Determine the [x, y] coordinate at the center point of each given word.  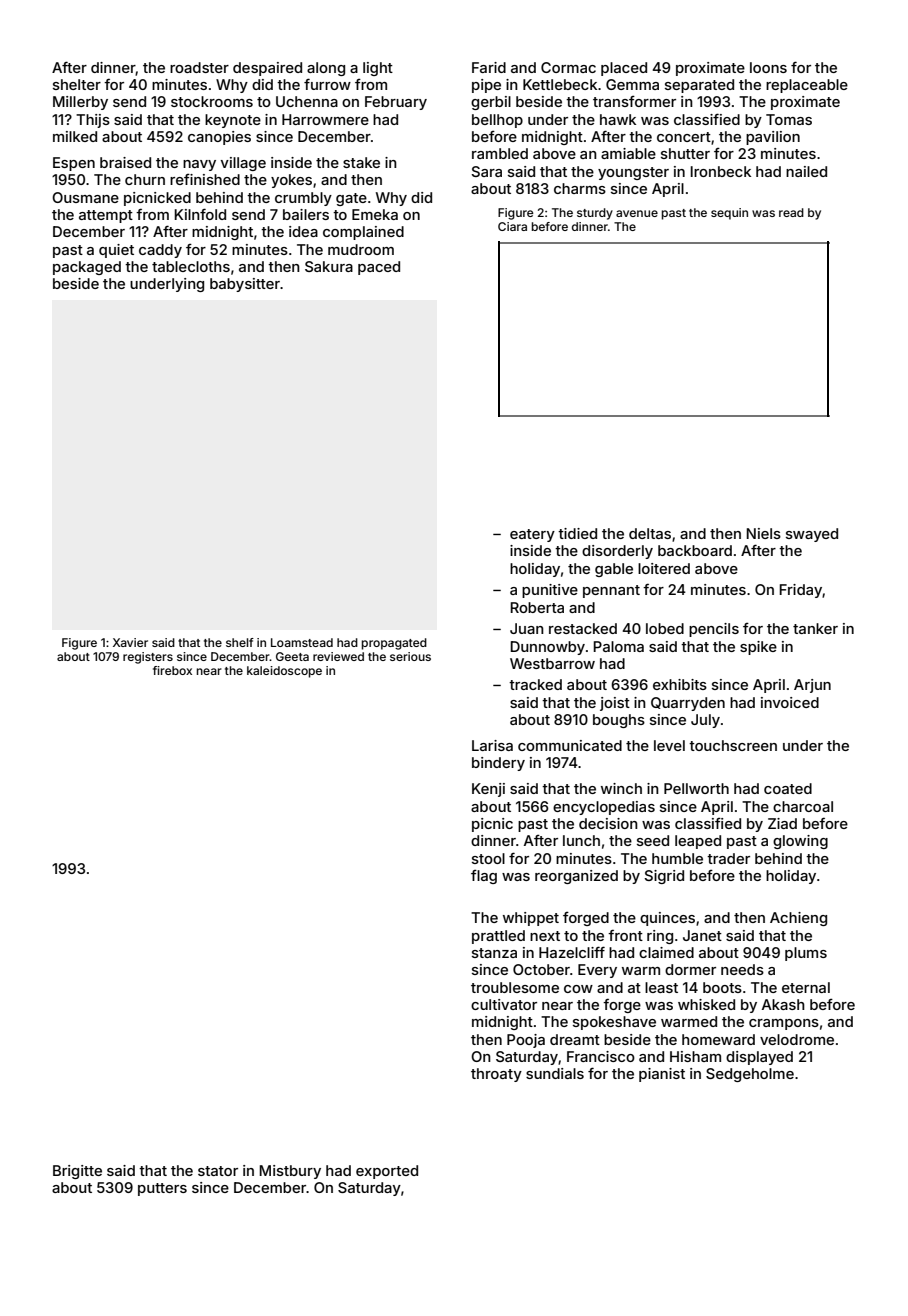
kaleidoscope [284, 672]
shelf [240, 642]
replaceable [807, 86]
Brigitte [77, 1172]
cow [578, 989]
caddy [160, 251]
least [661, 987]
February [396, 103]
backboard [695, 550]
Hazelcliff [572, 952]
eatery [532, 535]
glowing [800, 842]
